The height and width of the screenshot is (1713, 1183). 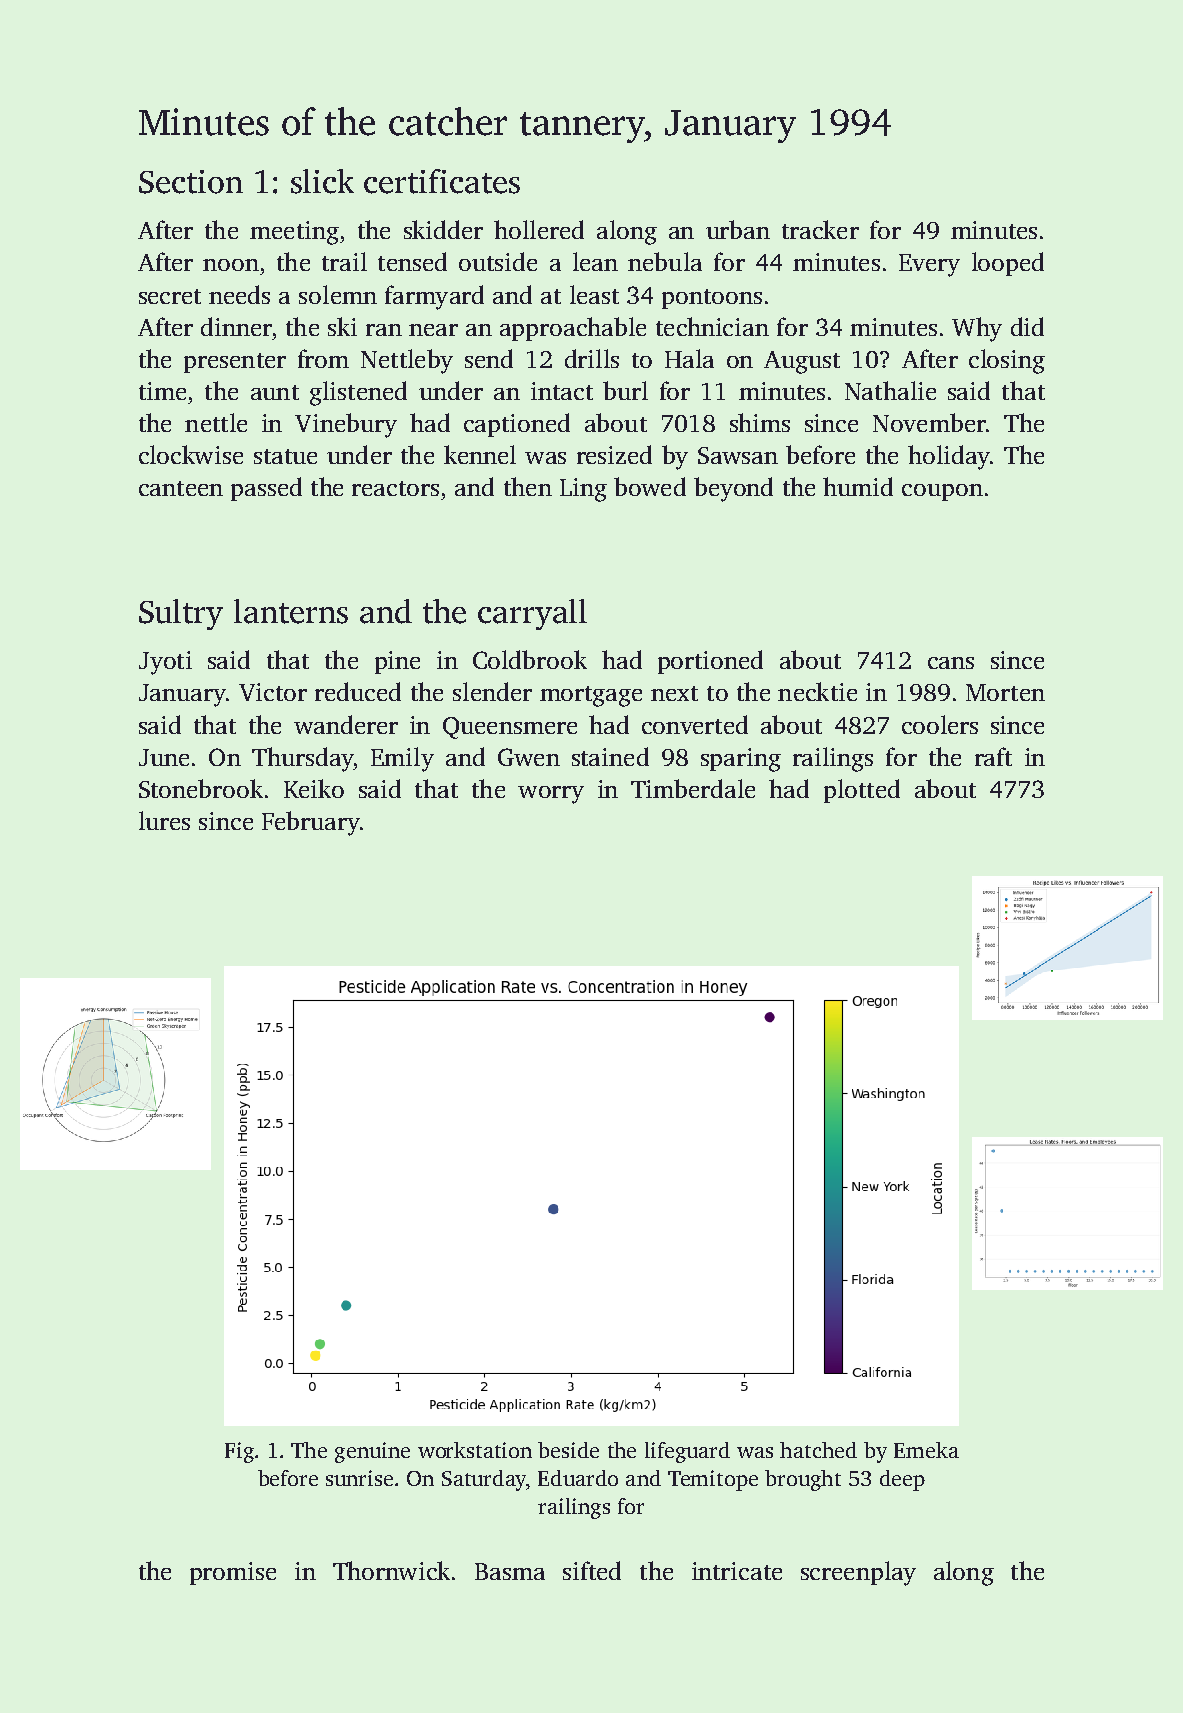 I want to click on Basma, so click(x=510, y=1571).
